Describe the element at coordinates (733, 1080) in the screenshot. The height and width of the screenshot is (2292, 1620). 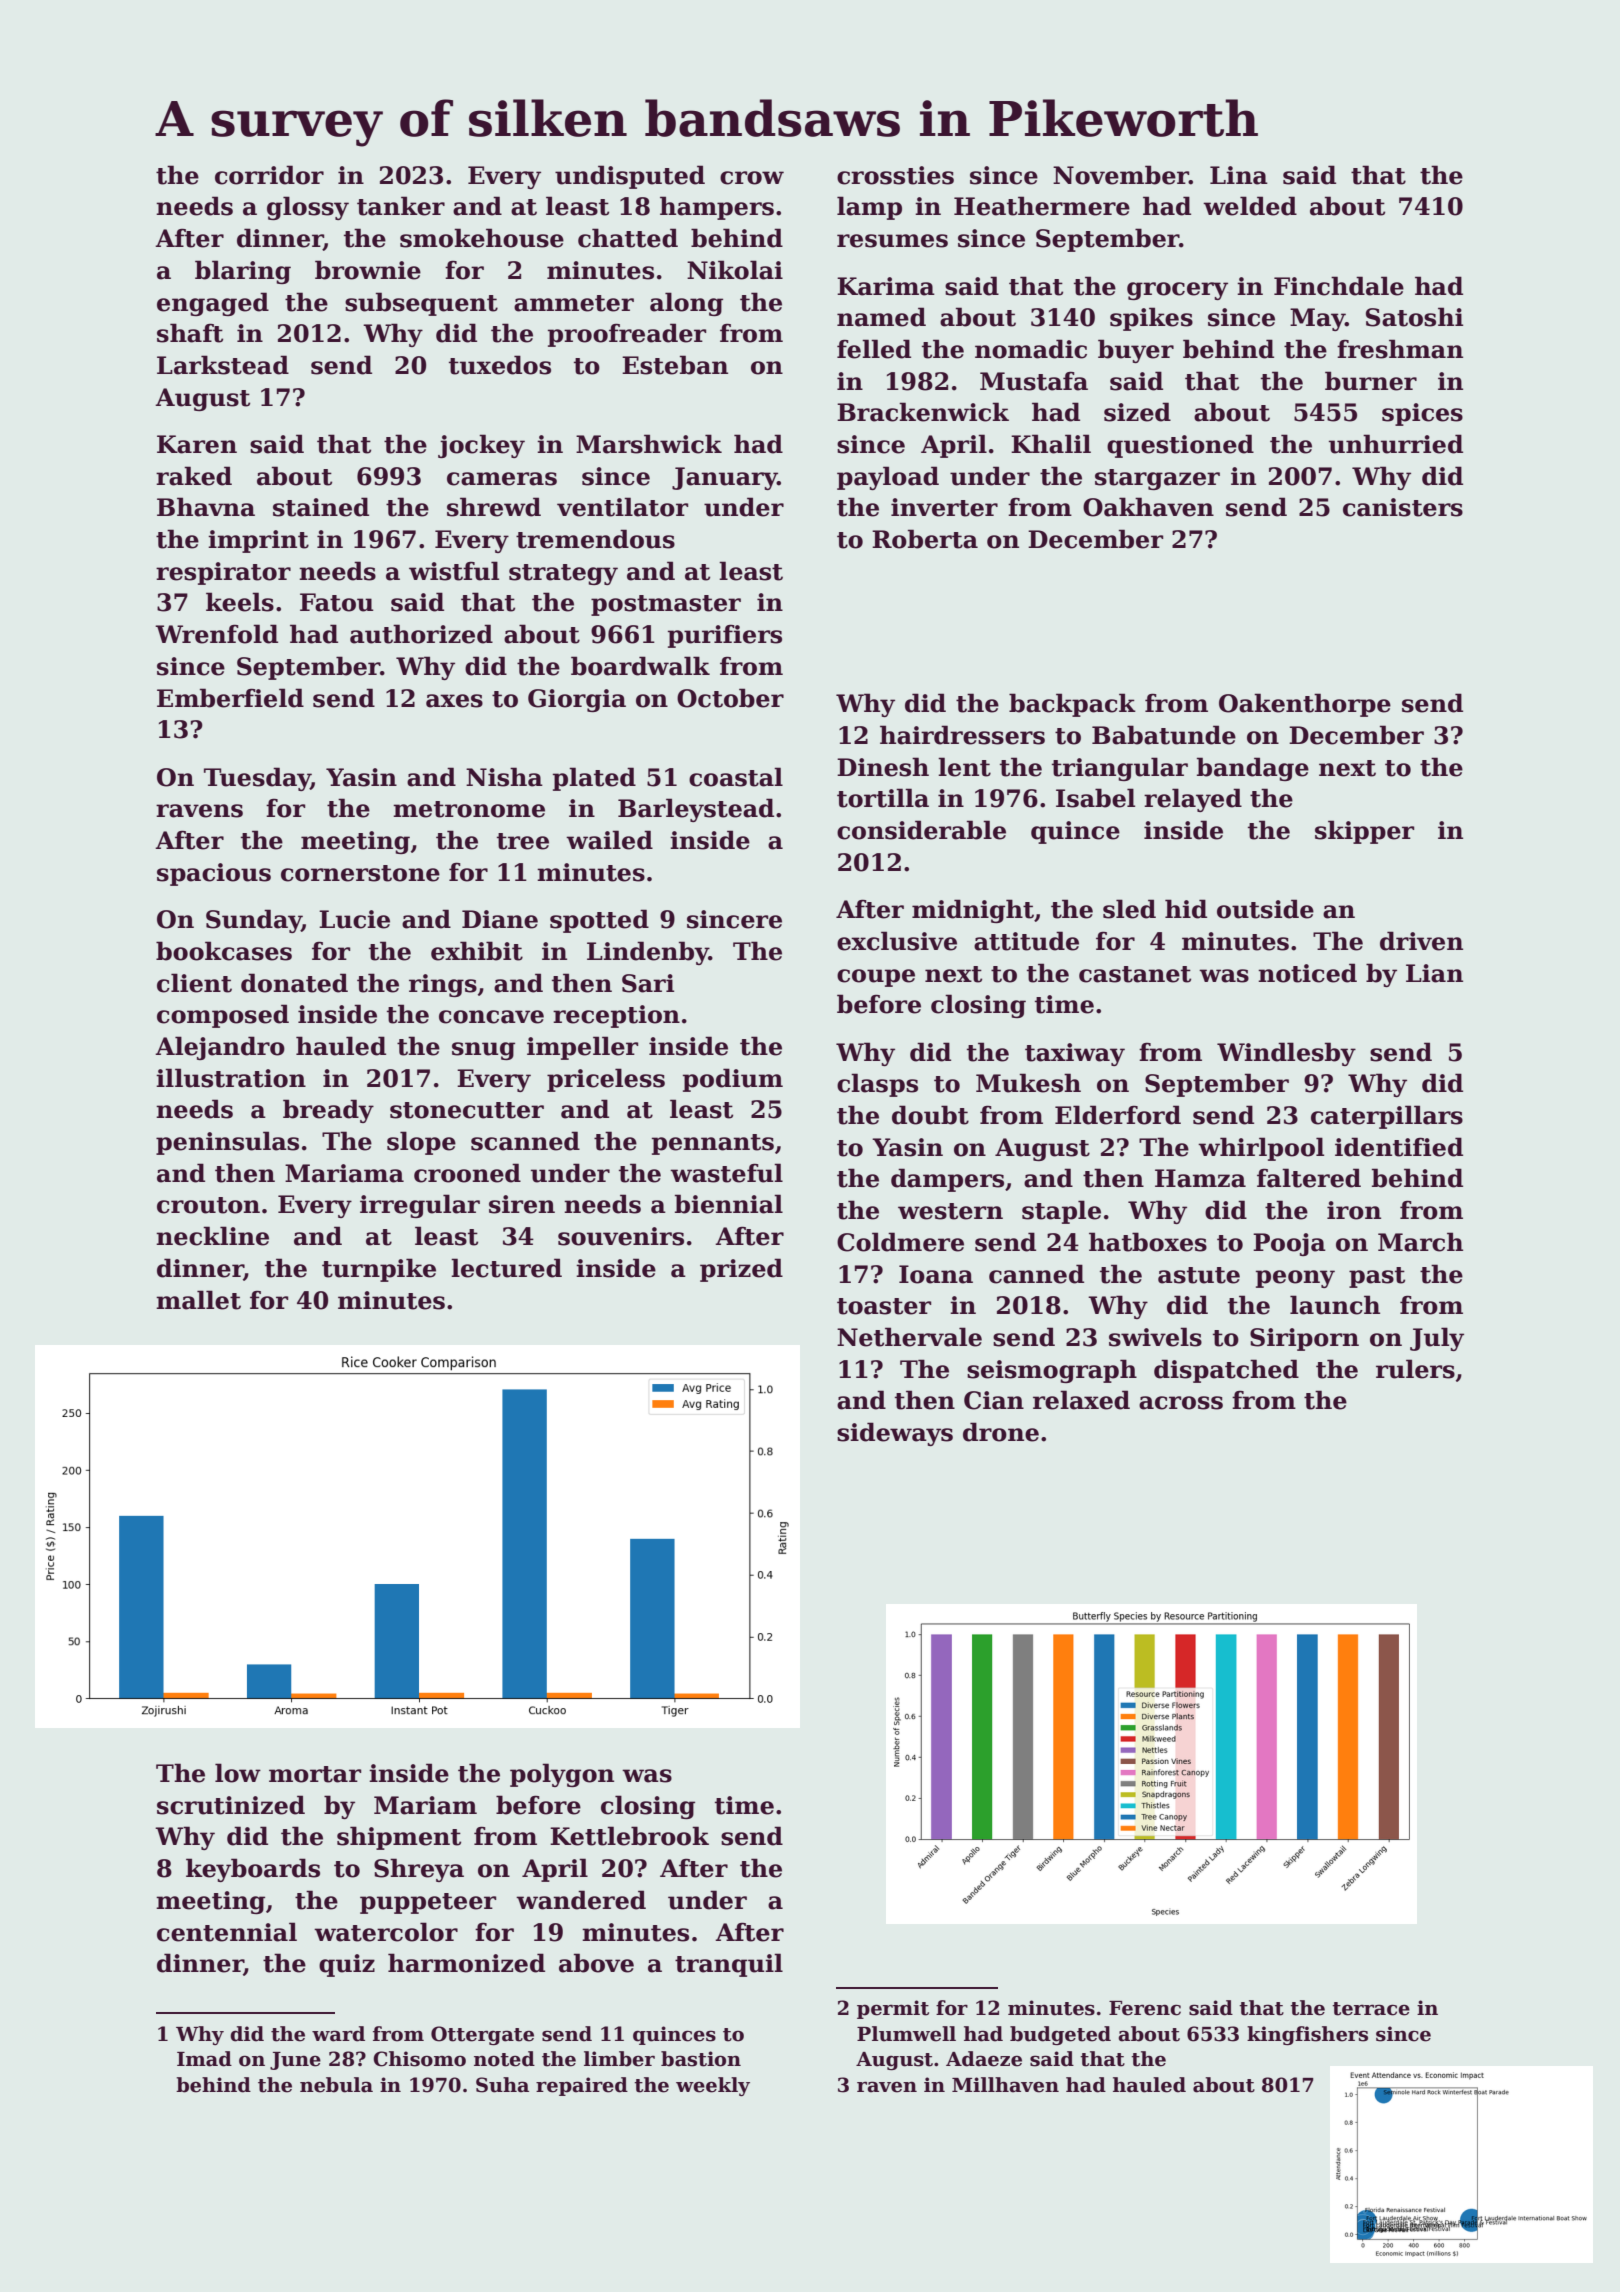
I see `podium` at that location.
